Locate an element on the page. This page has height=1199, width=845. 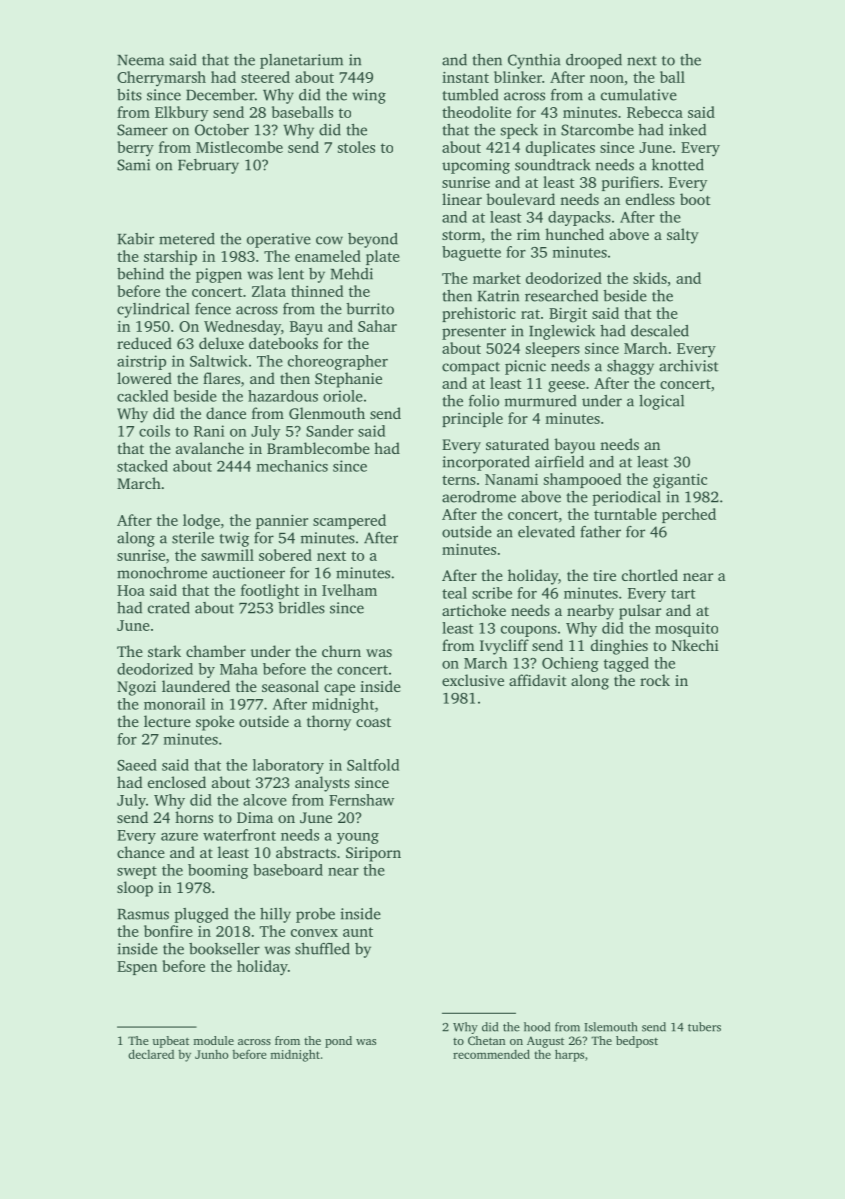
principle is located at coordinates (472, 419).
